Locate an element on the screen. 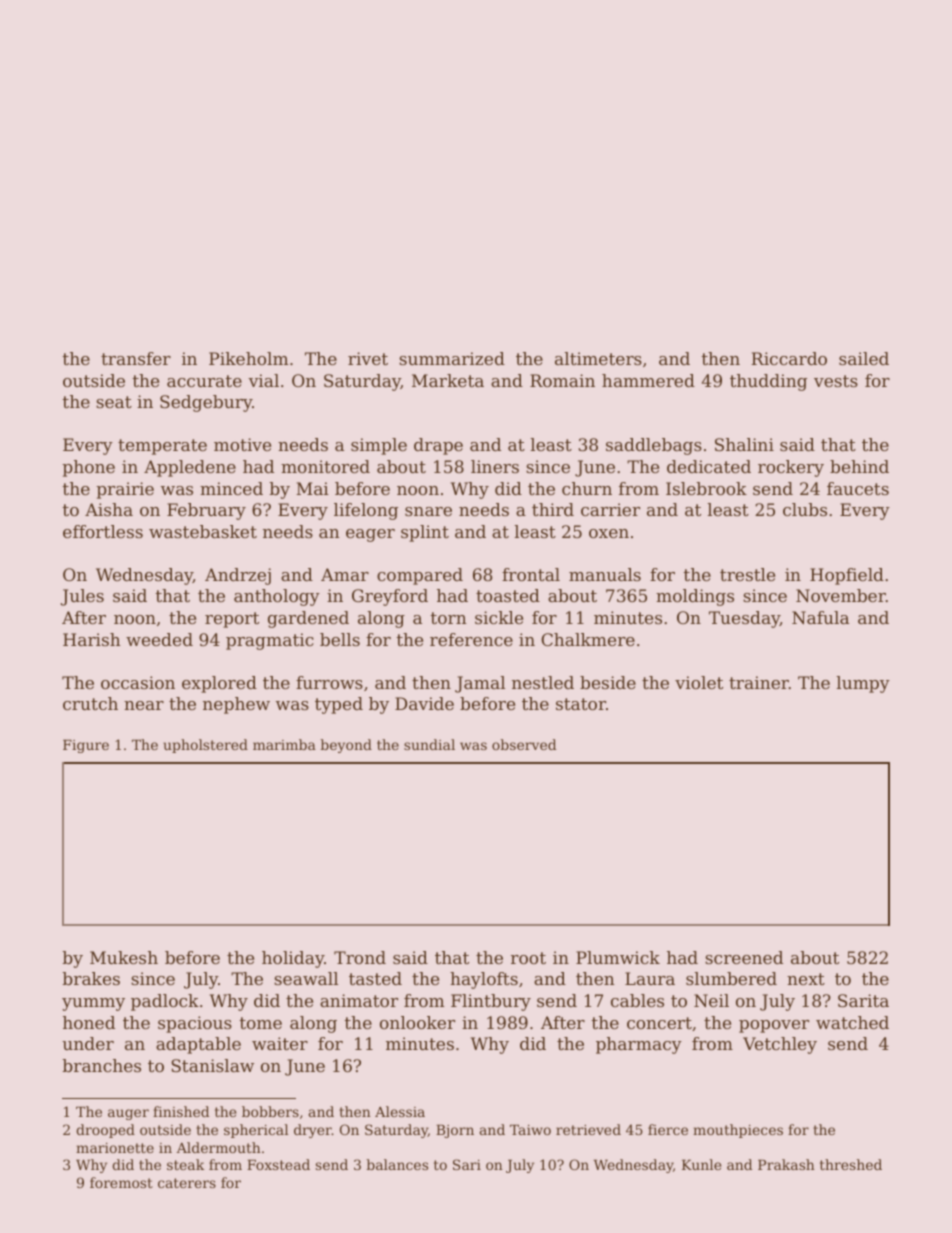 This screenshot has width=952, height=1233. Mukesh is located at coordinates (124, 957).
